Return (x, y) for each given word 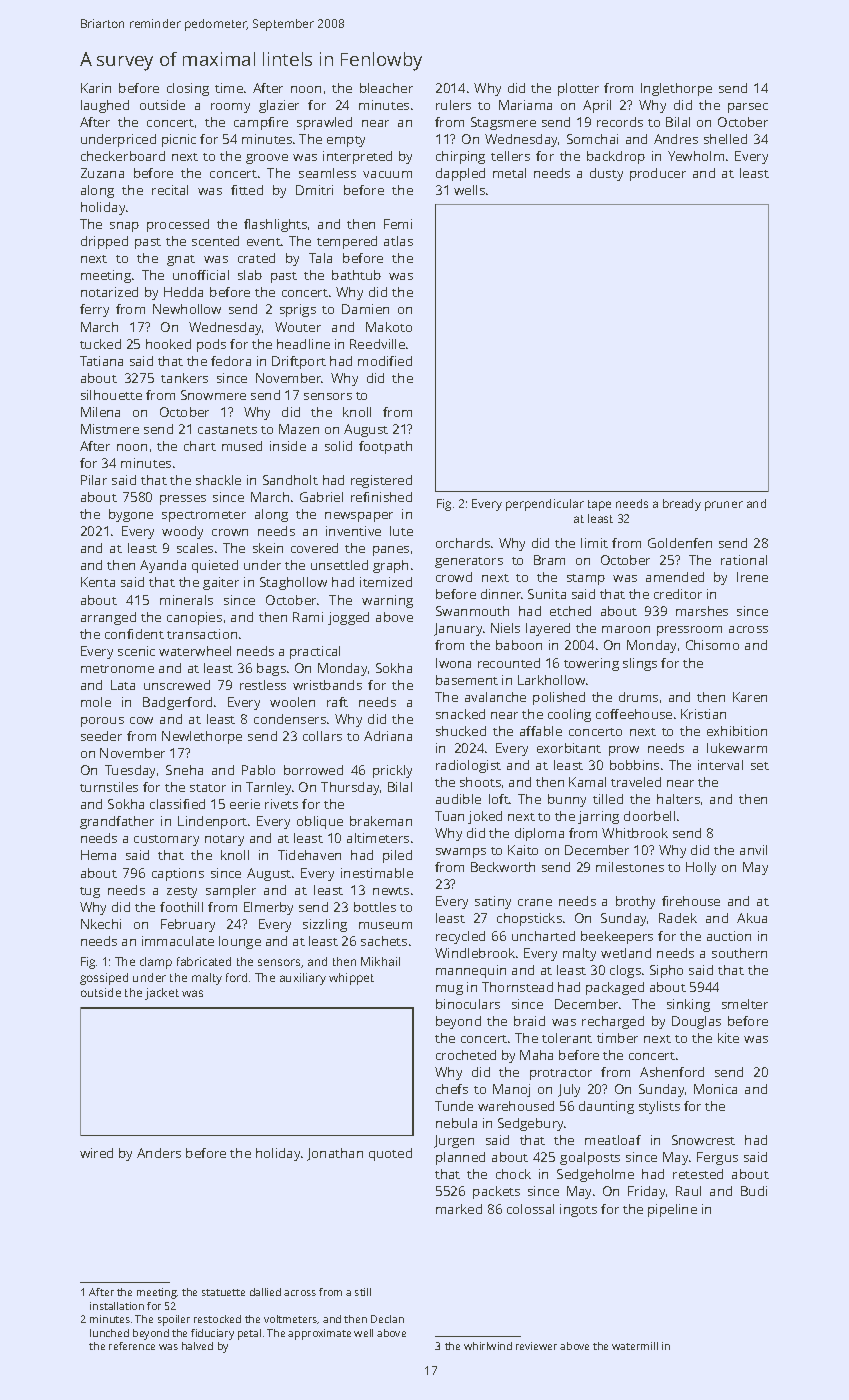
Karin (96, 88)
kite (728, 1038)
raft (337, 702)
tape (599, 505)
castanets (227, 430)
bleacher (386, 88)
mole (96, 702)
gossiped (104, 979)
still (363, 1292)
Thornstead (517, 987)
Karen (750, 697)
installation (117, 1306)
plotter (578, 89)
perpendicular (545, 505)
